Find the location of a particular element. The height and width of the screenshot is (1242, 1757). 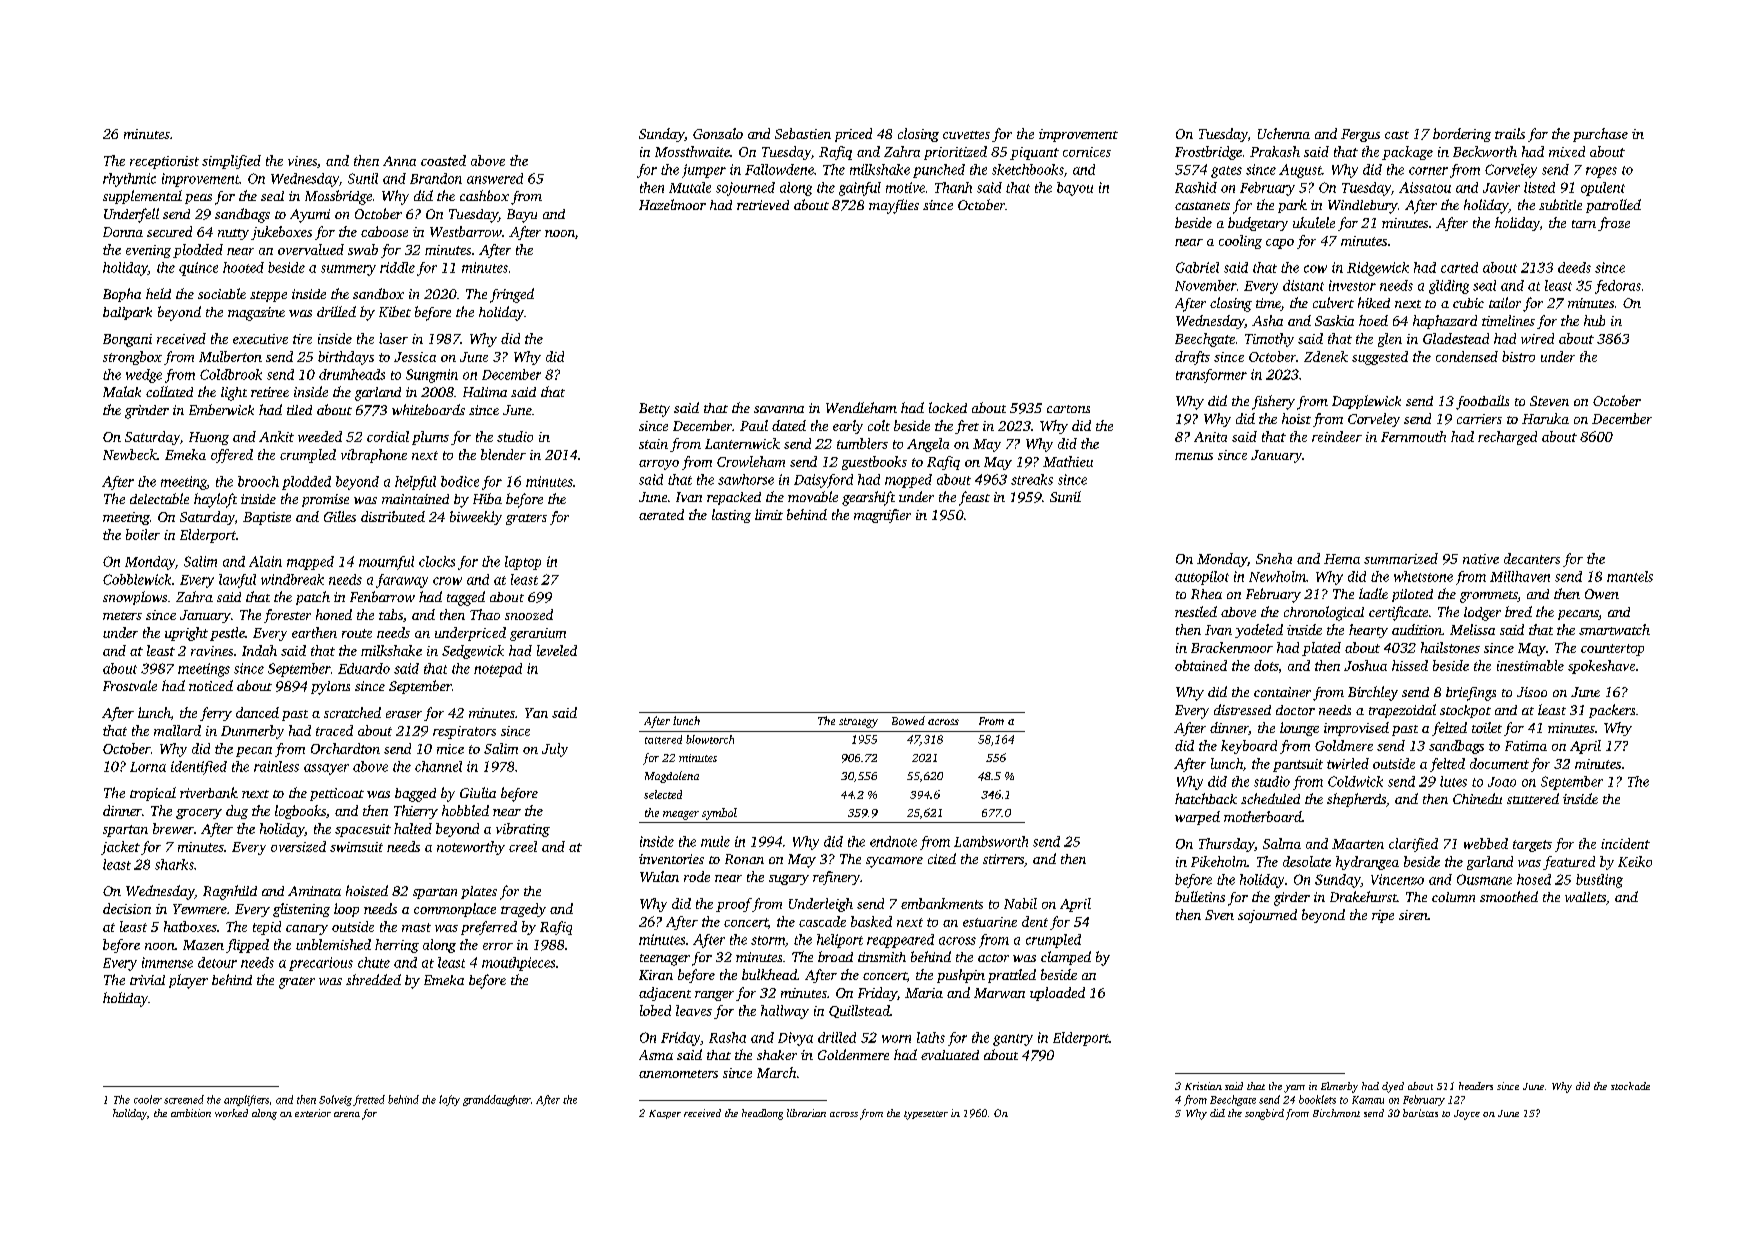

tropical is located at coordinates (153, 794).
